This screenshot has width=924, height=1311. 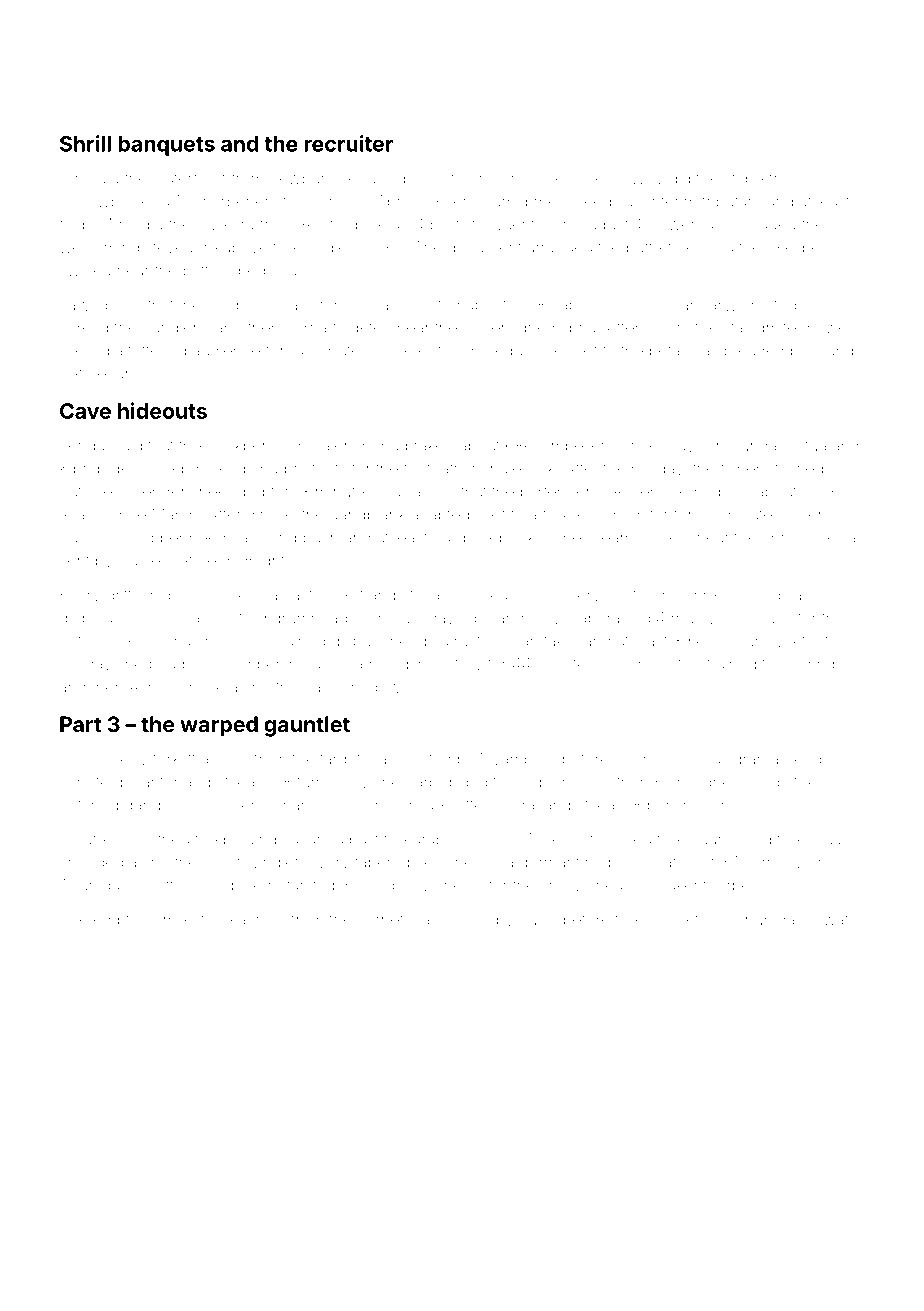 I want to click on fishery, so click(x=744, y=470).
